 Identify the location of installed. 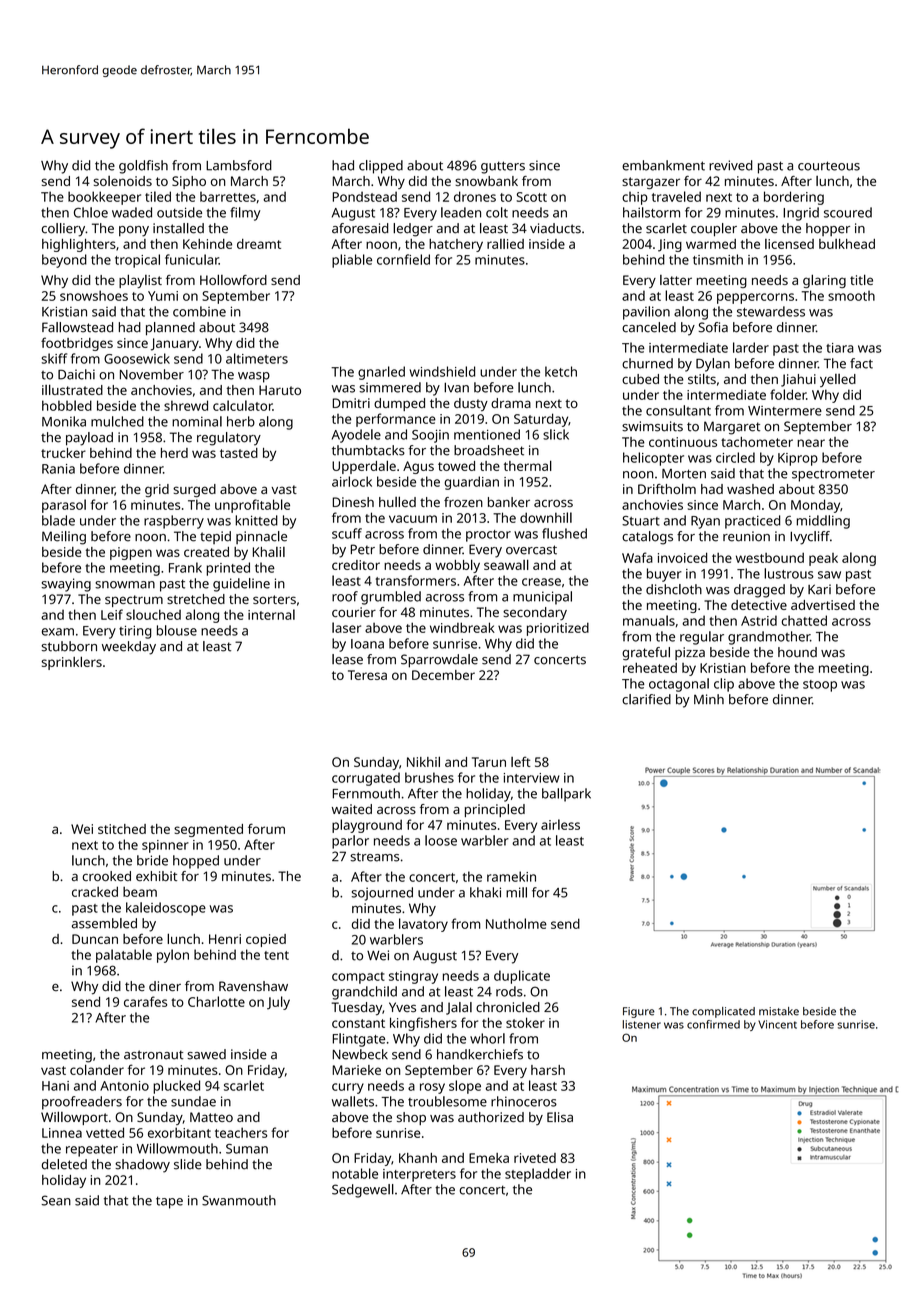
(178, 228).
